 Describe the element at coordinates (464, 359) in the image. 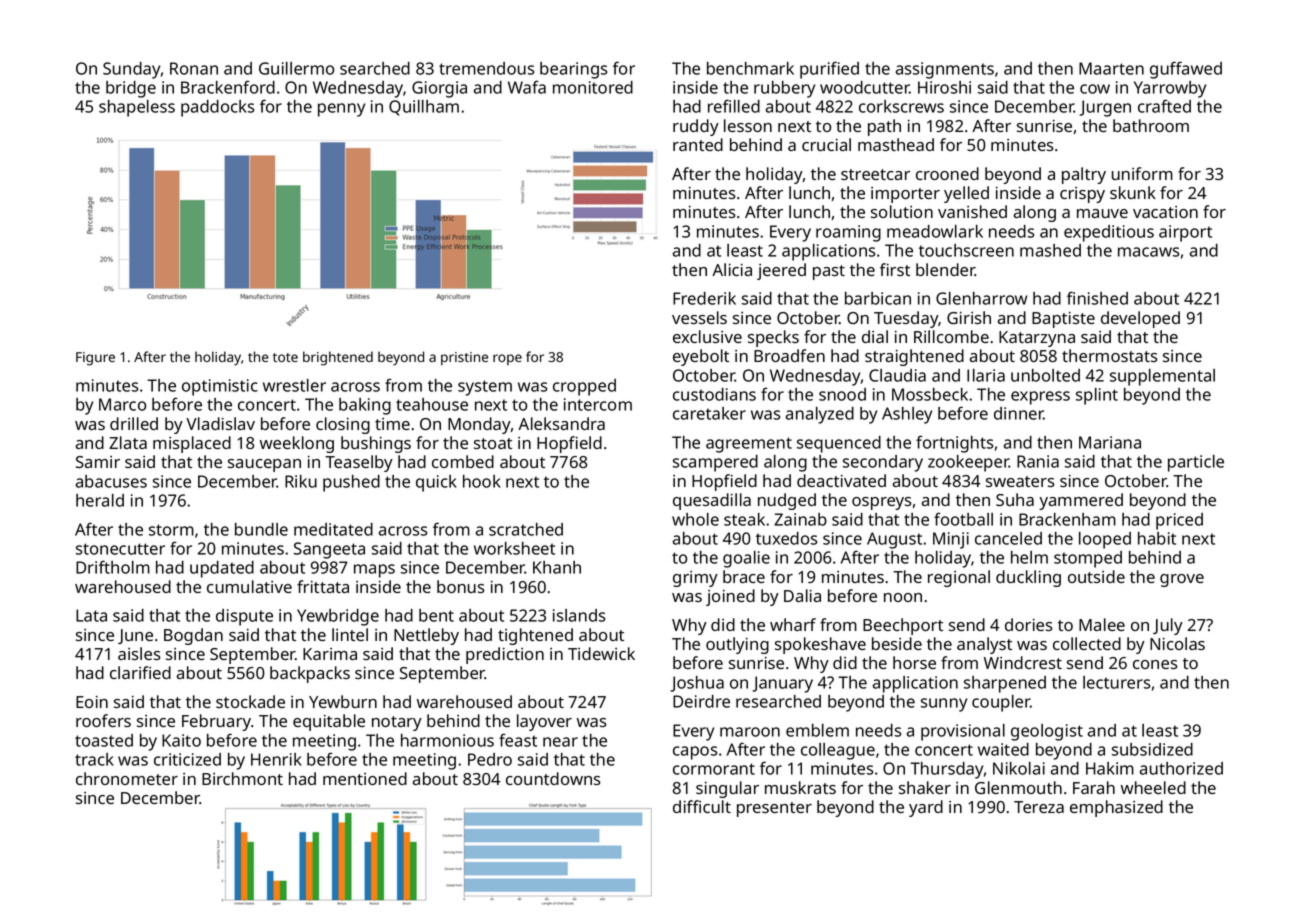

I see `pristine` at that location.
